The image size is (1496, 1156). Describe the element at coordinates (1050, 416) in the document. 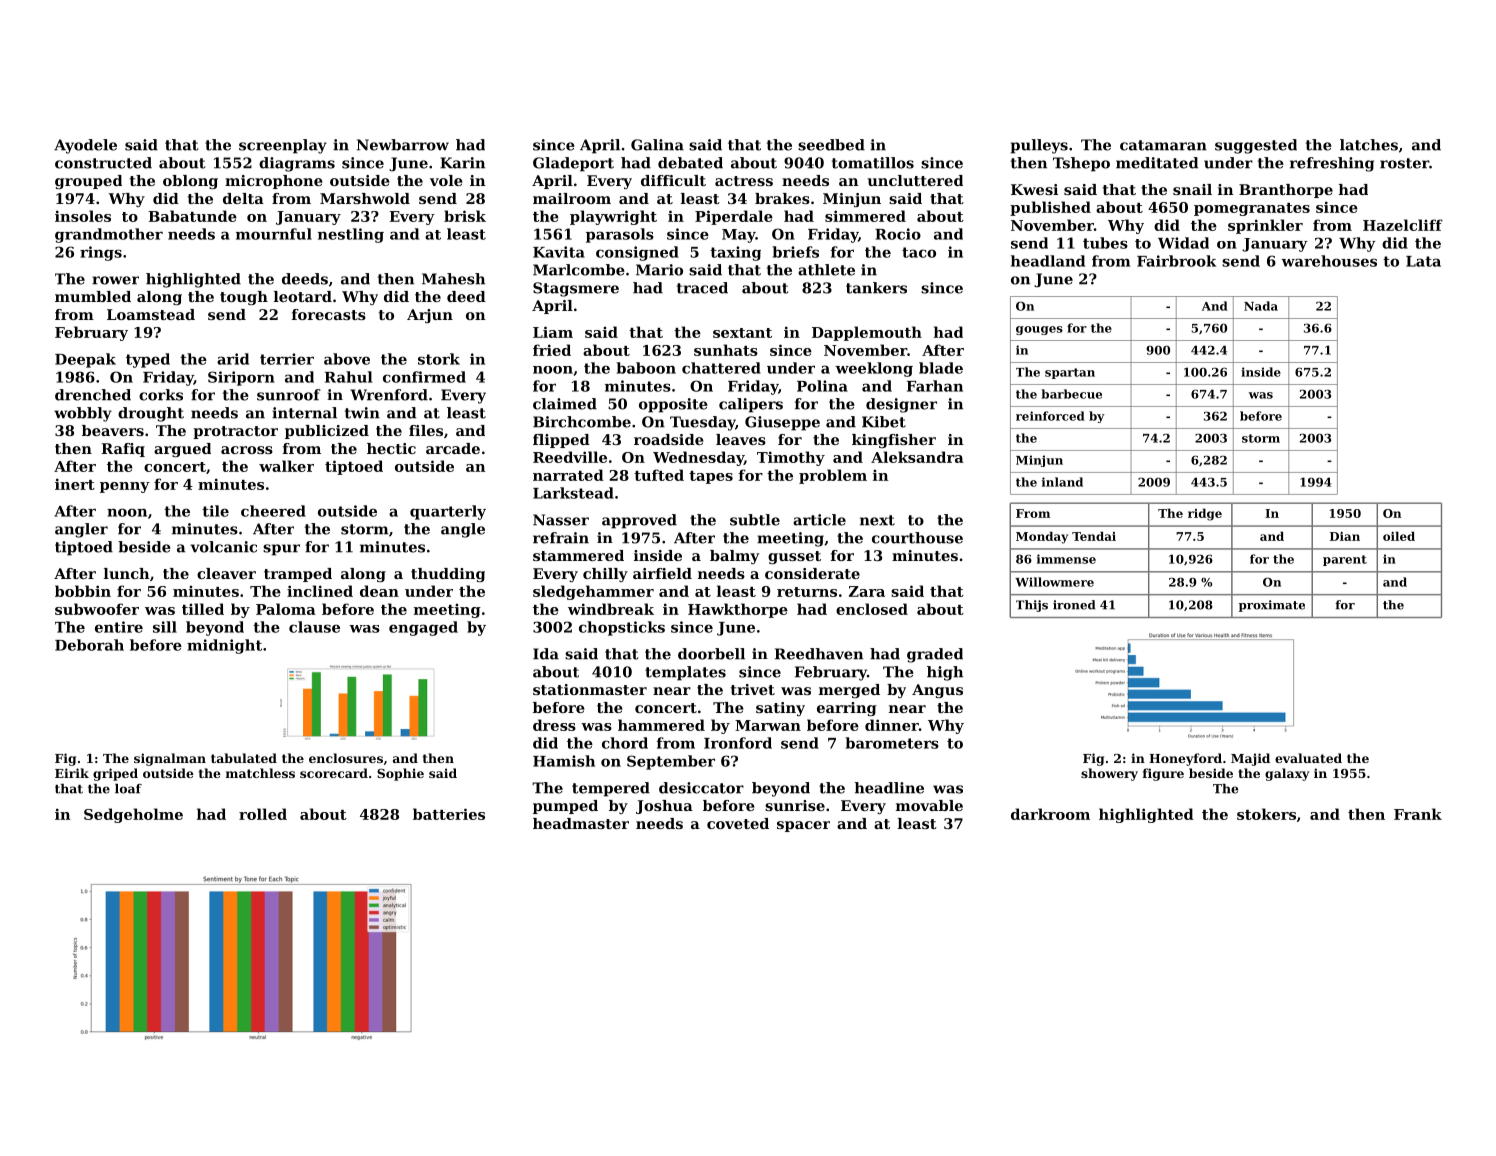

I see `reinforced` at that location.
